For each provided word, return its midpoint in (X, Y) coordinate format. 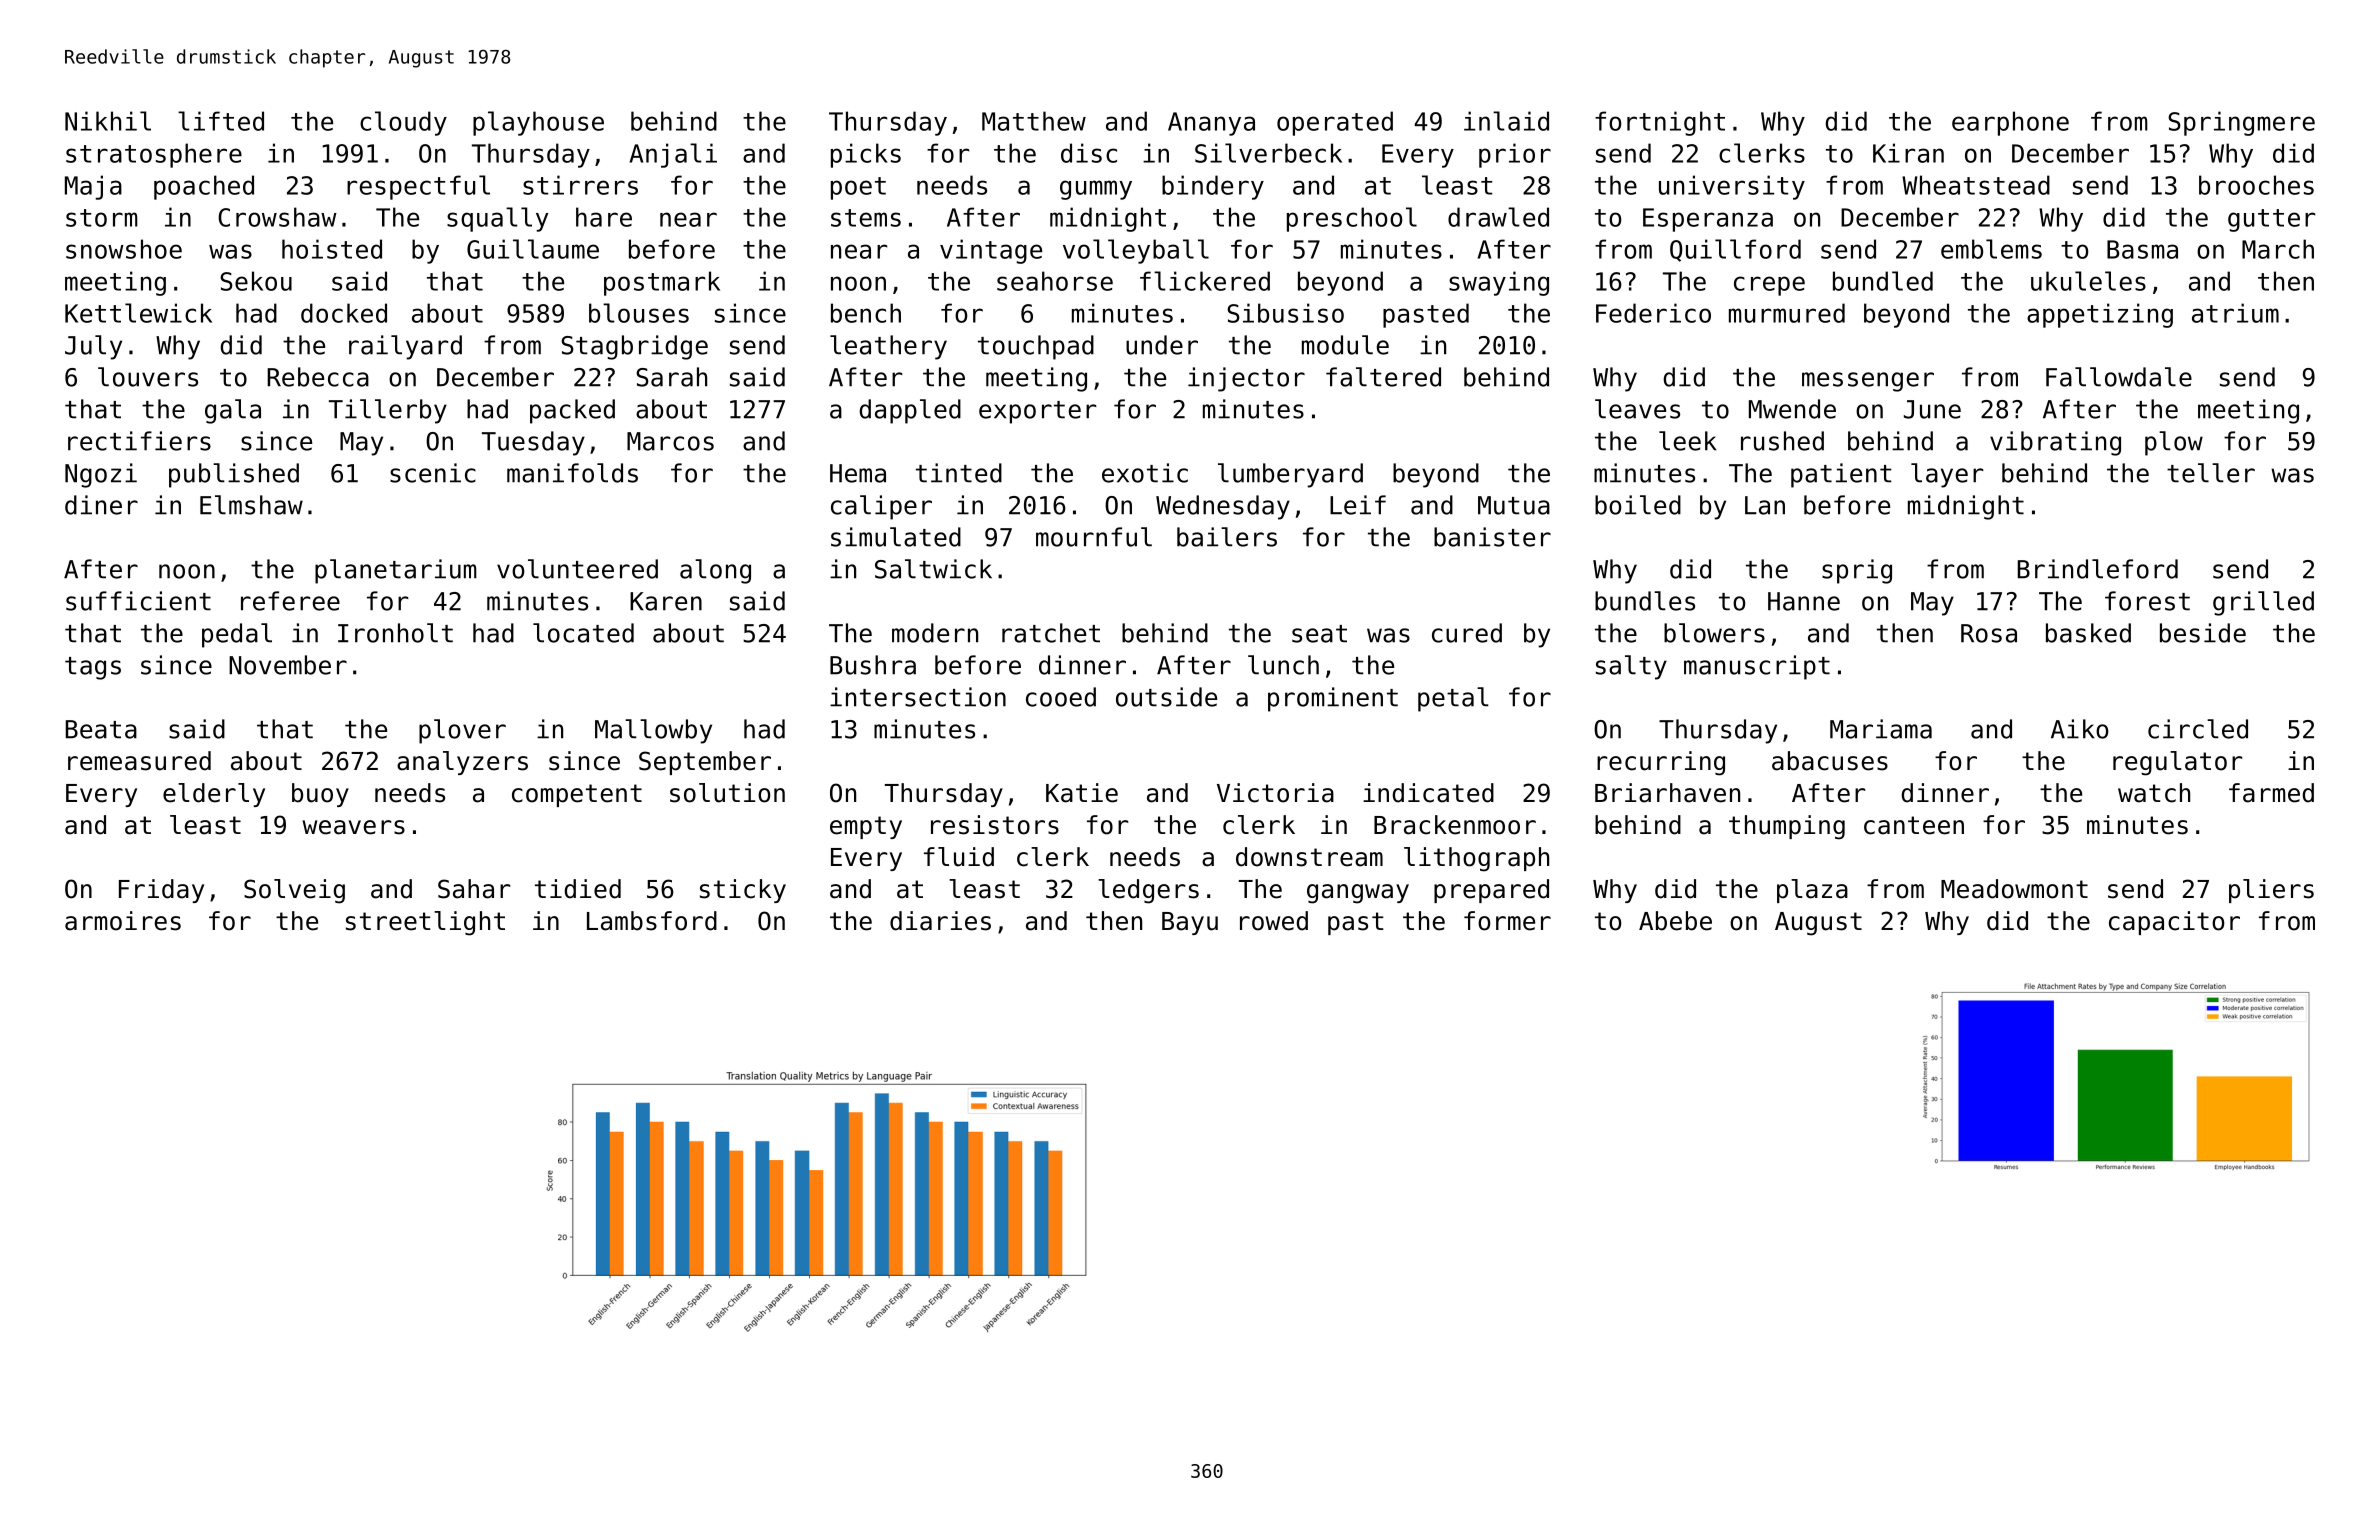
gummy (1096, 190)
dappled (910, 411)
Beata (101, 729)
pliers (2271, 891)
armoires (123, 921)
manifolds (572, 473)
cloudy (403, 123)
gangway (1358, 894)
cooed (1061, 697)
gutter (2271, 220)
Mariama (1881, 729)
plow (2174, 443)
